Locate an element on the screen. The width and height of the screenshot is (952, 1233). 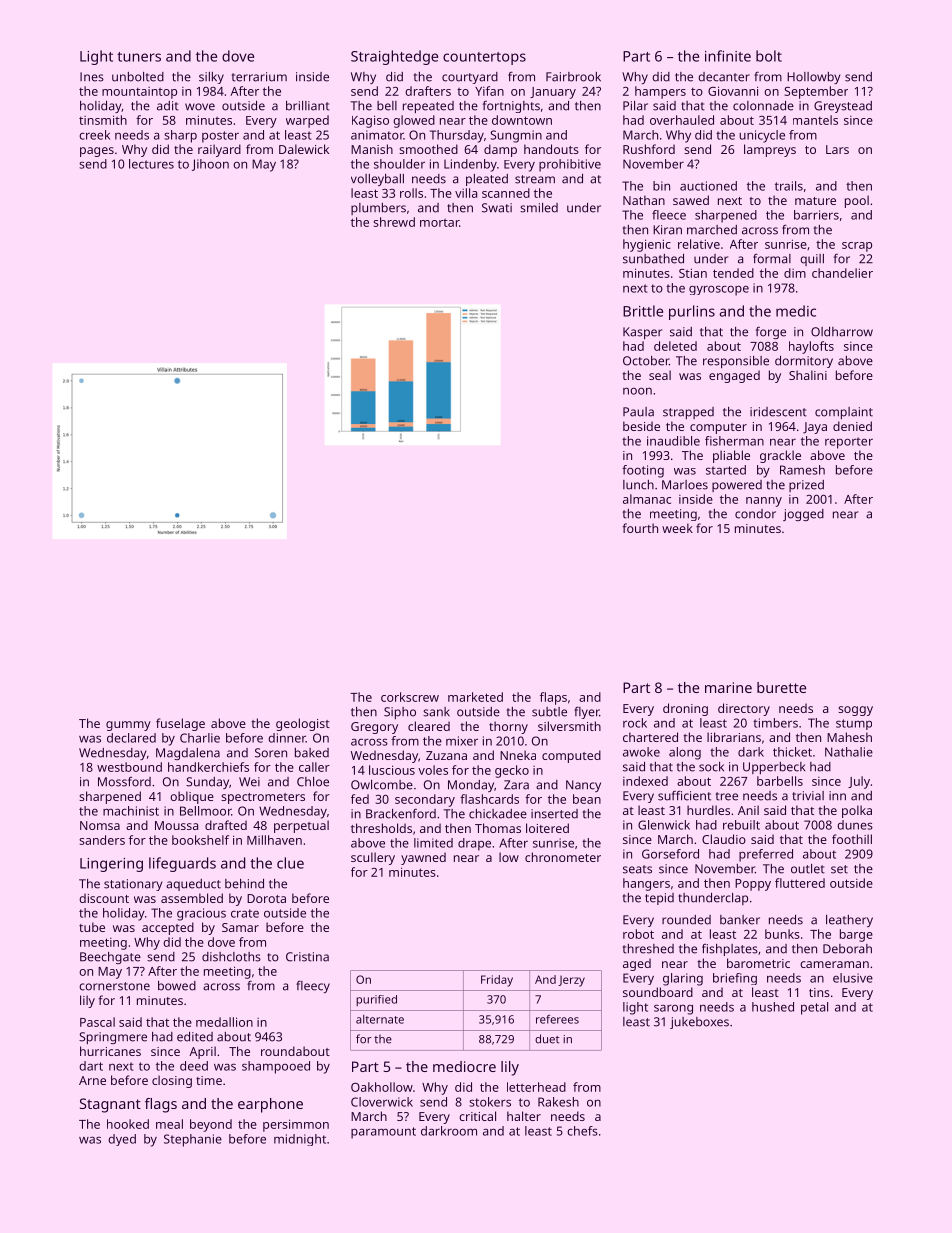
shrewd is located at coordinates (394, 222).
